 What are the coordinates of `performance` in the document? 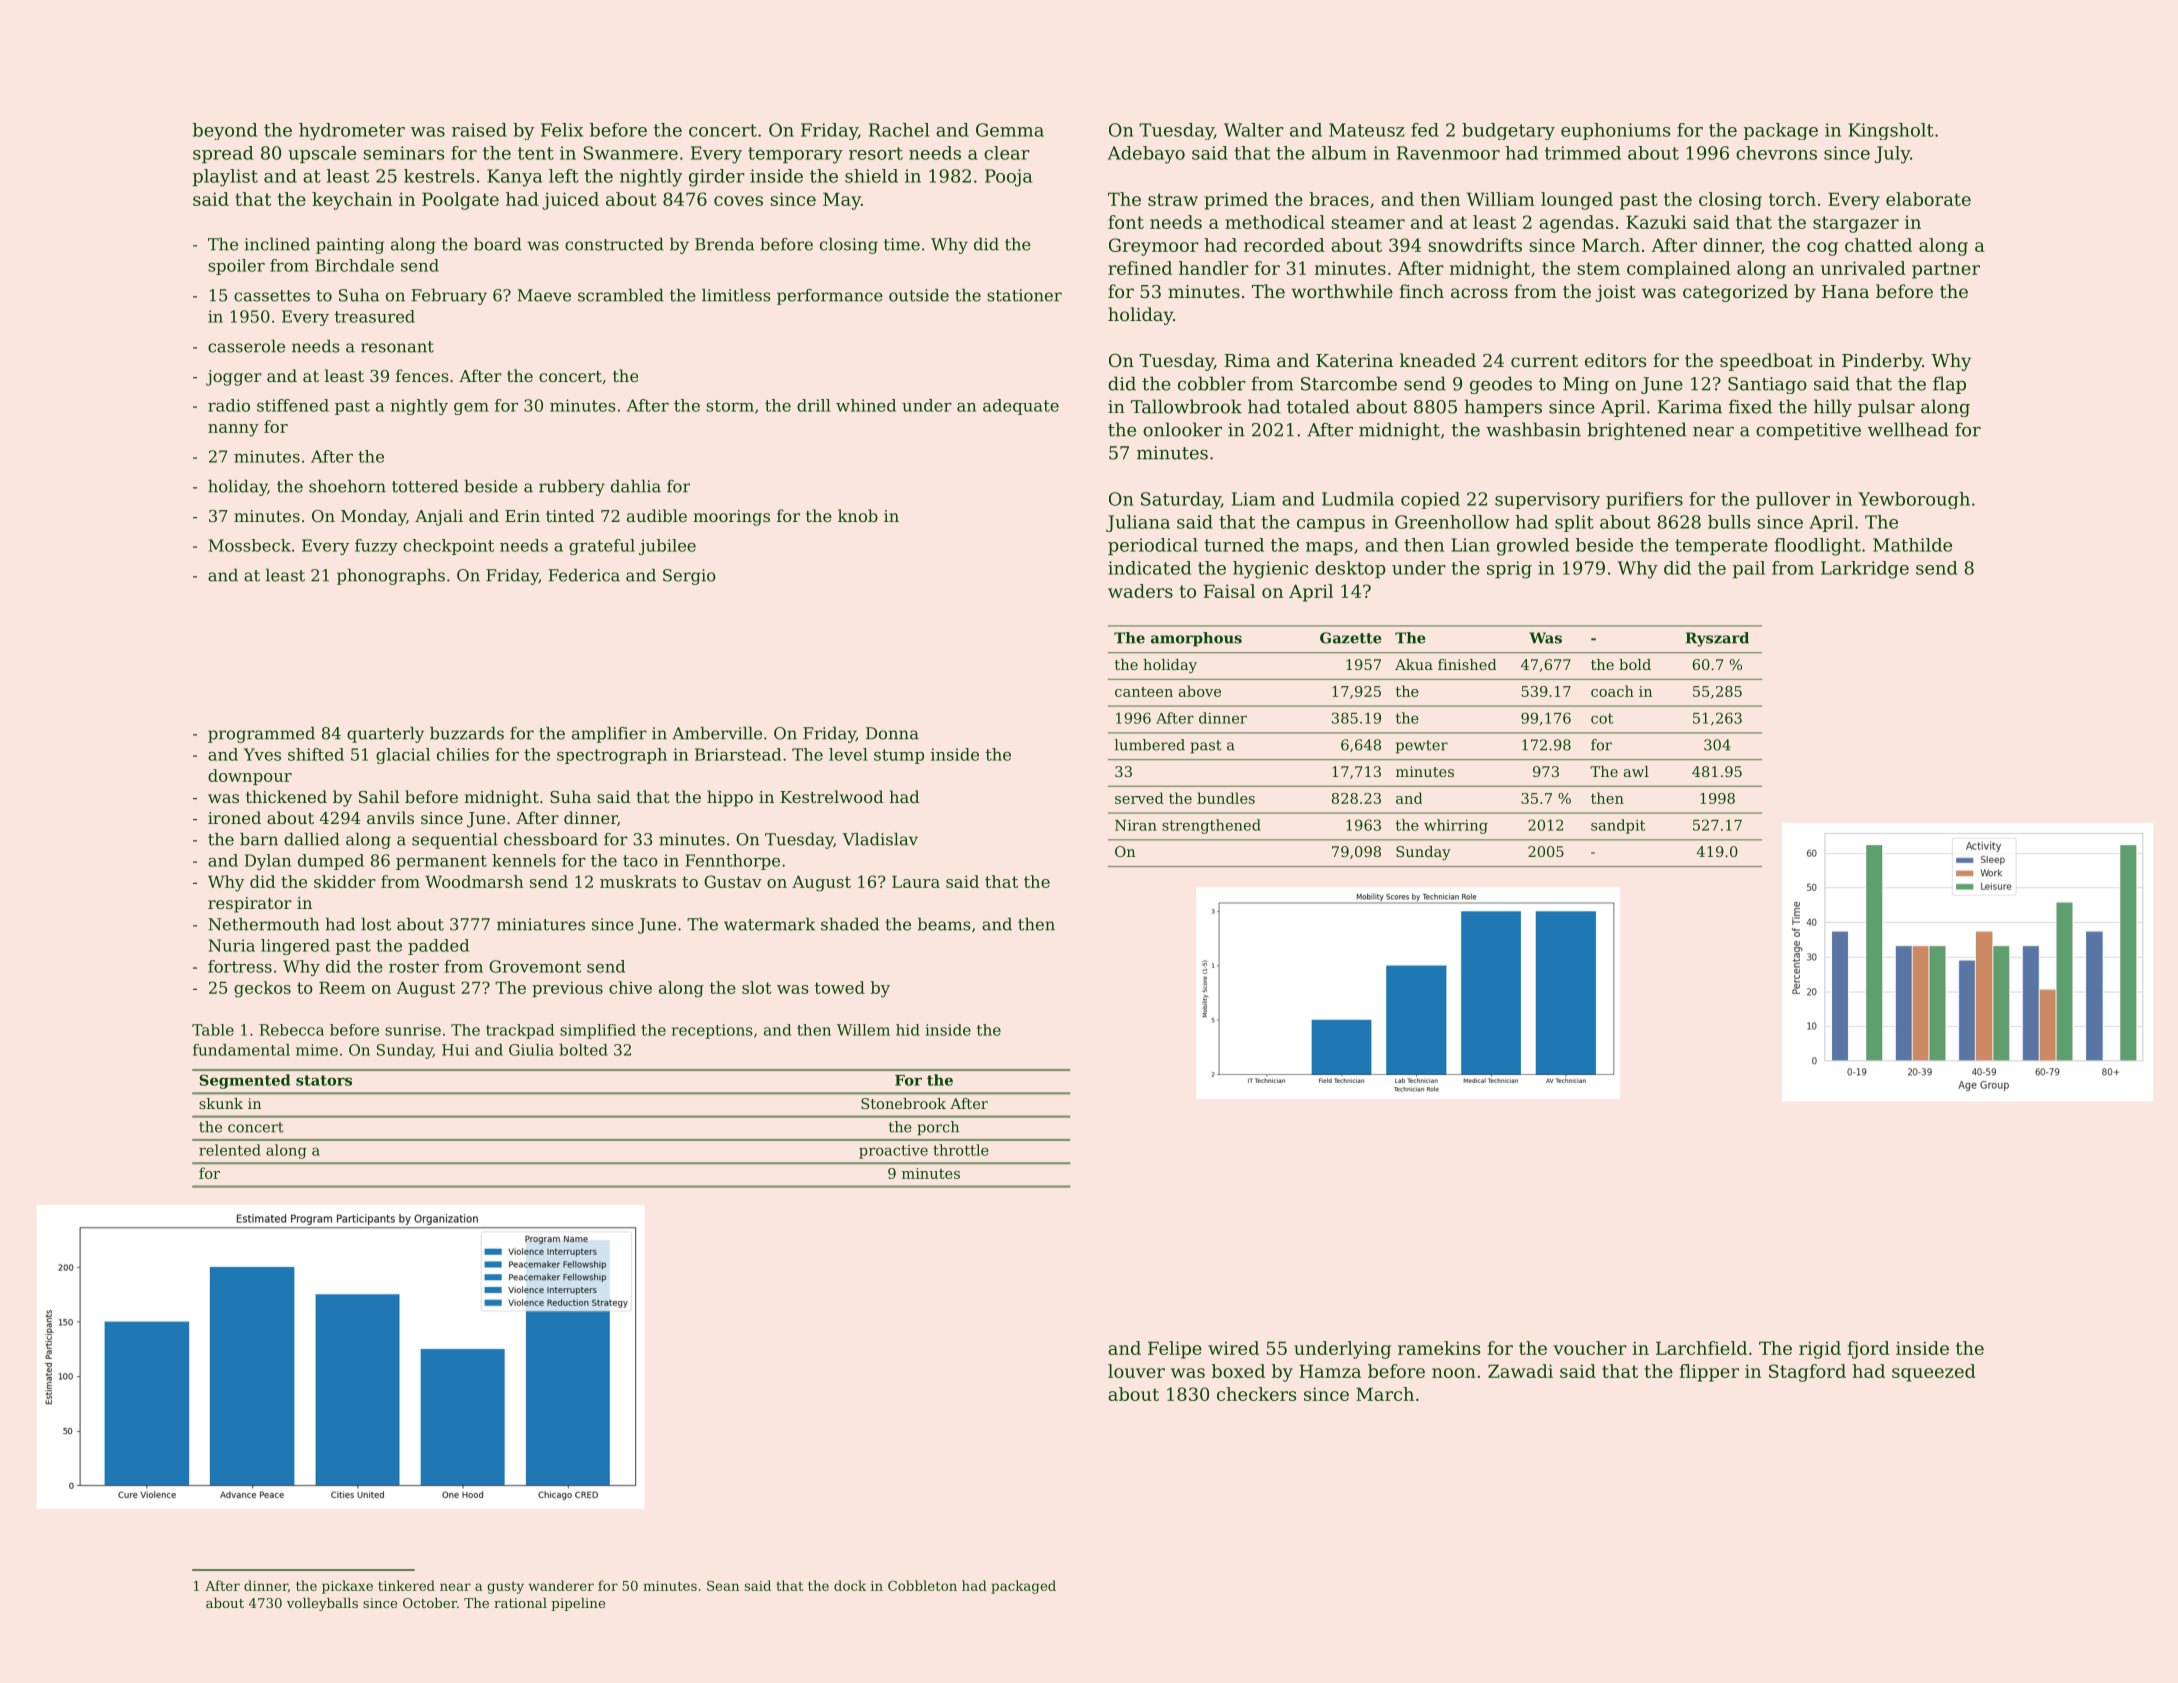 It's located at (830, 297).
